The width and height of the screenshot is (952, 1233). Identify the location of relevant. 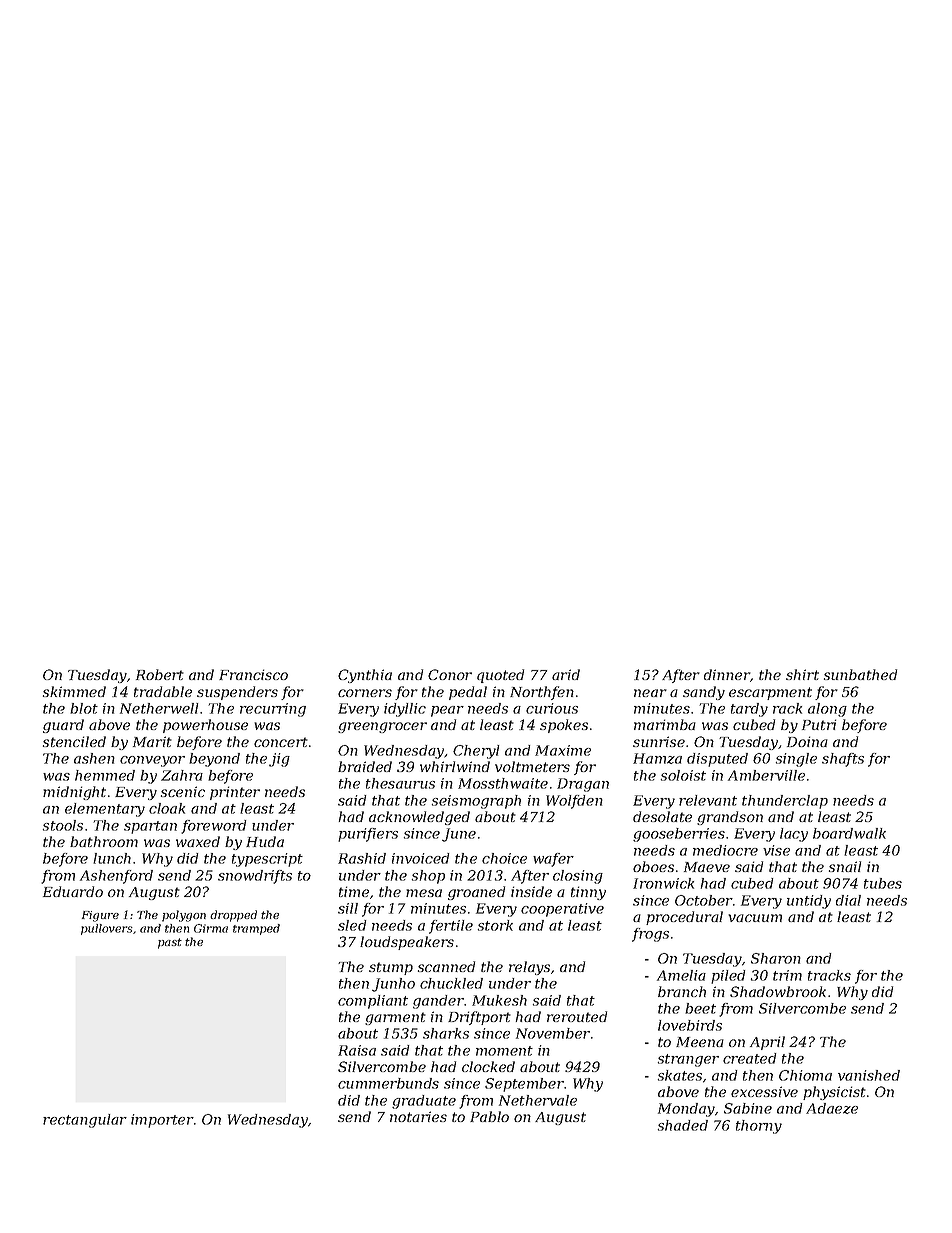
(708, 800).
